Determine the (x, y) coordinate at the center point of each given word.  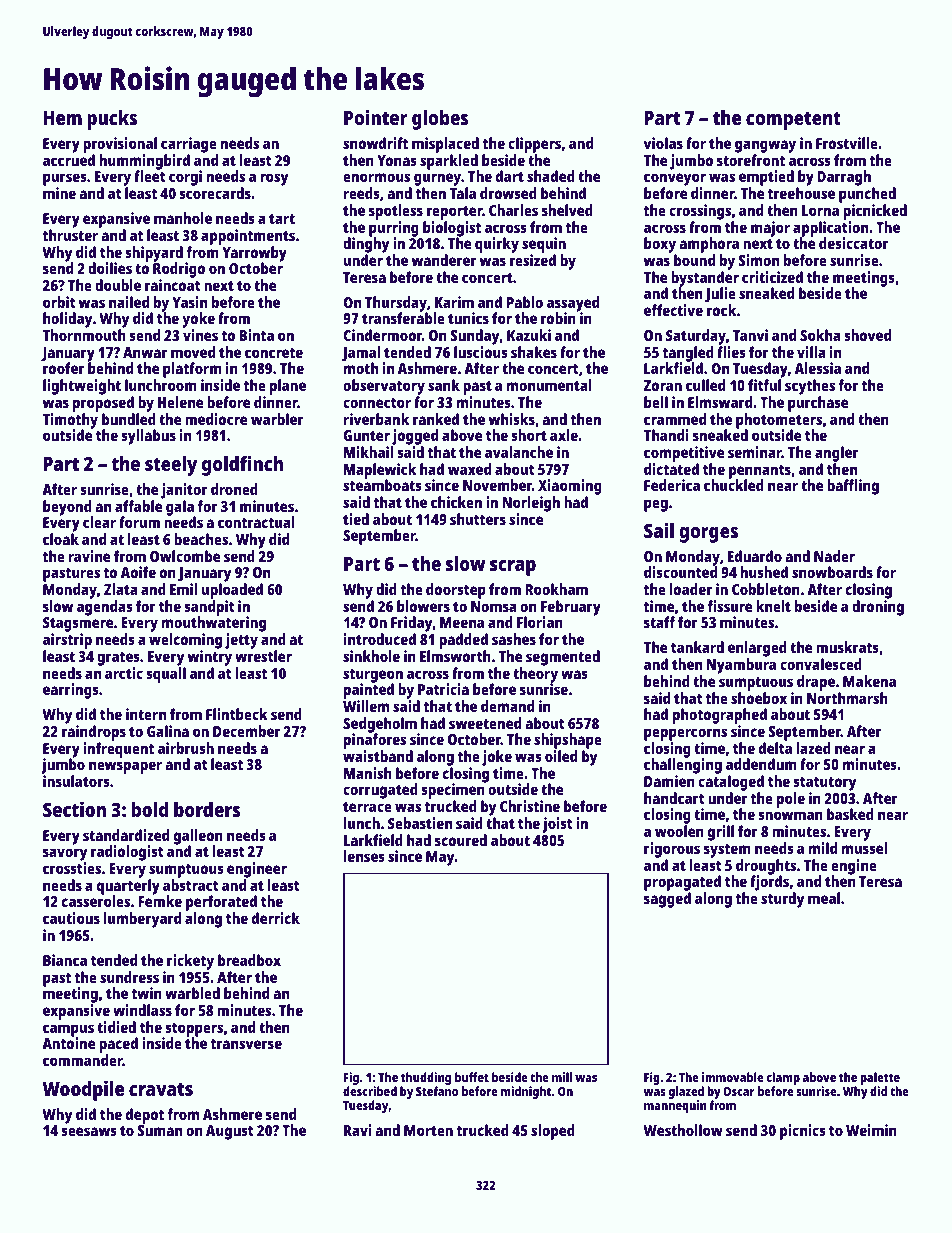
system (727, 851)
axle (564, 435)
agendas (105, 608)
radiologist (127, 853)
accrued (69, 160)
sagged (667, 900)
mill (562, 1077)
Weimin (871, 1130)
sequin (544, 245)
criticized (772, 277)
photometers (779, 421)
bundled (129, 419)
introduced (380, 639)
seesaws (89, 1131)
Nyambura (741, 666)
